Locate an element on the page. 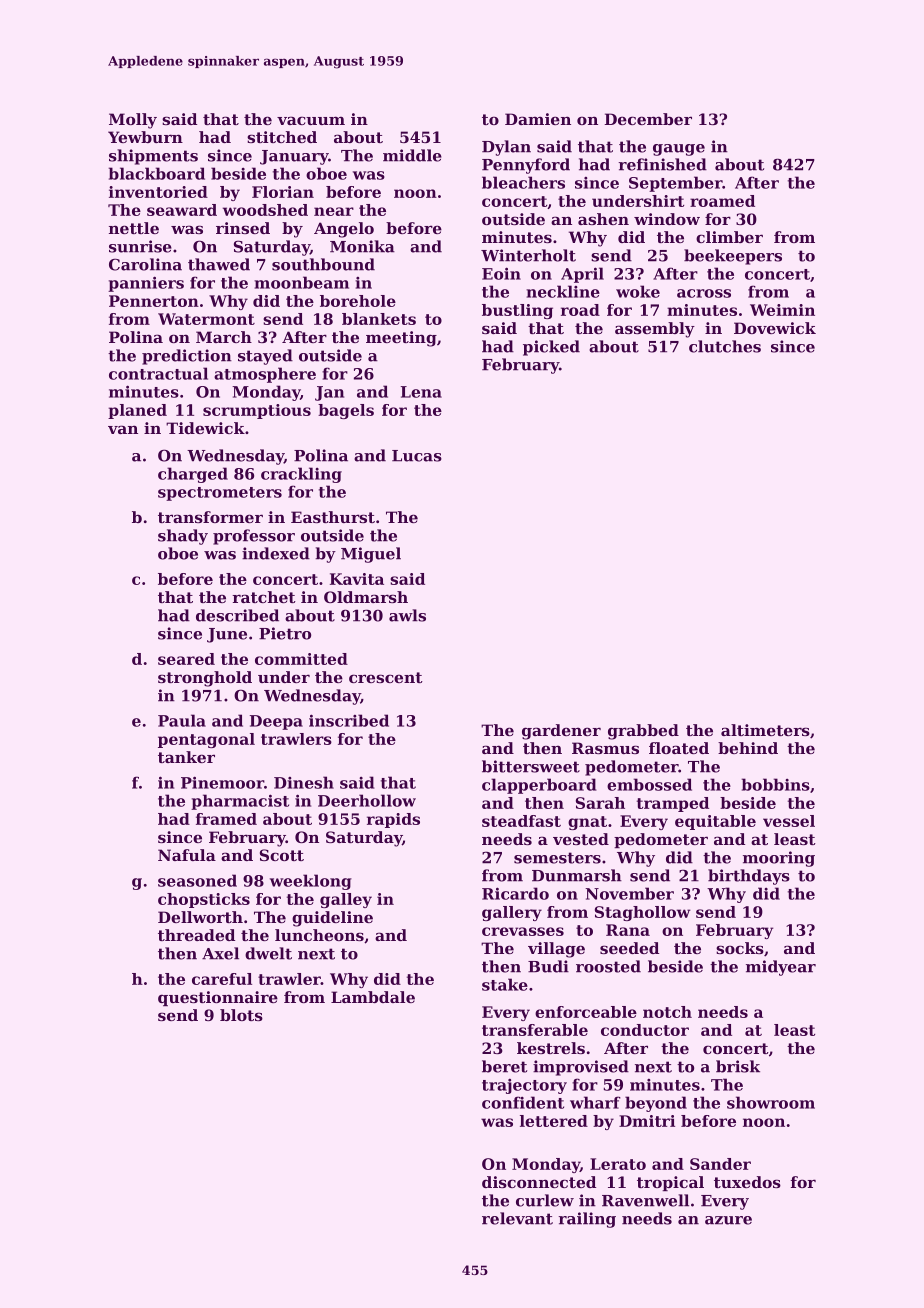  stronghold is located at coordinates (205, 679).
